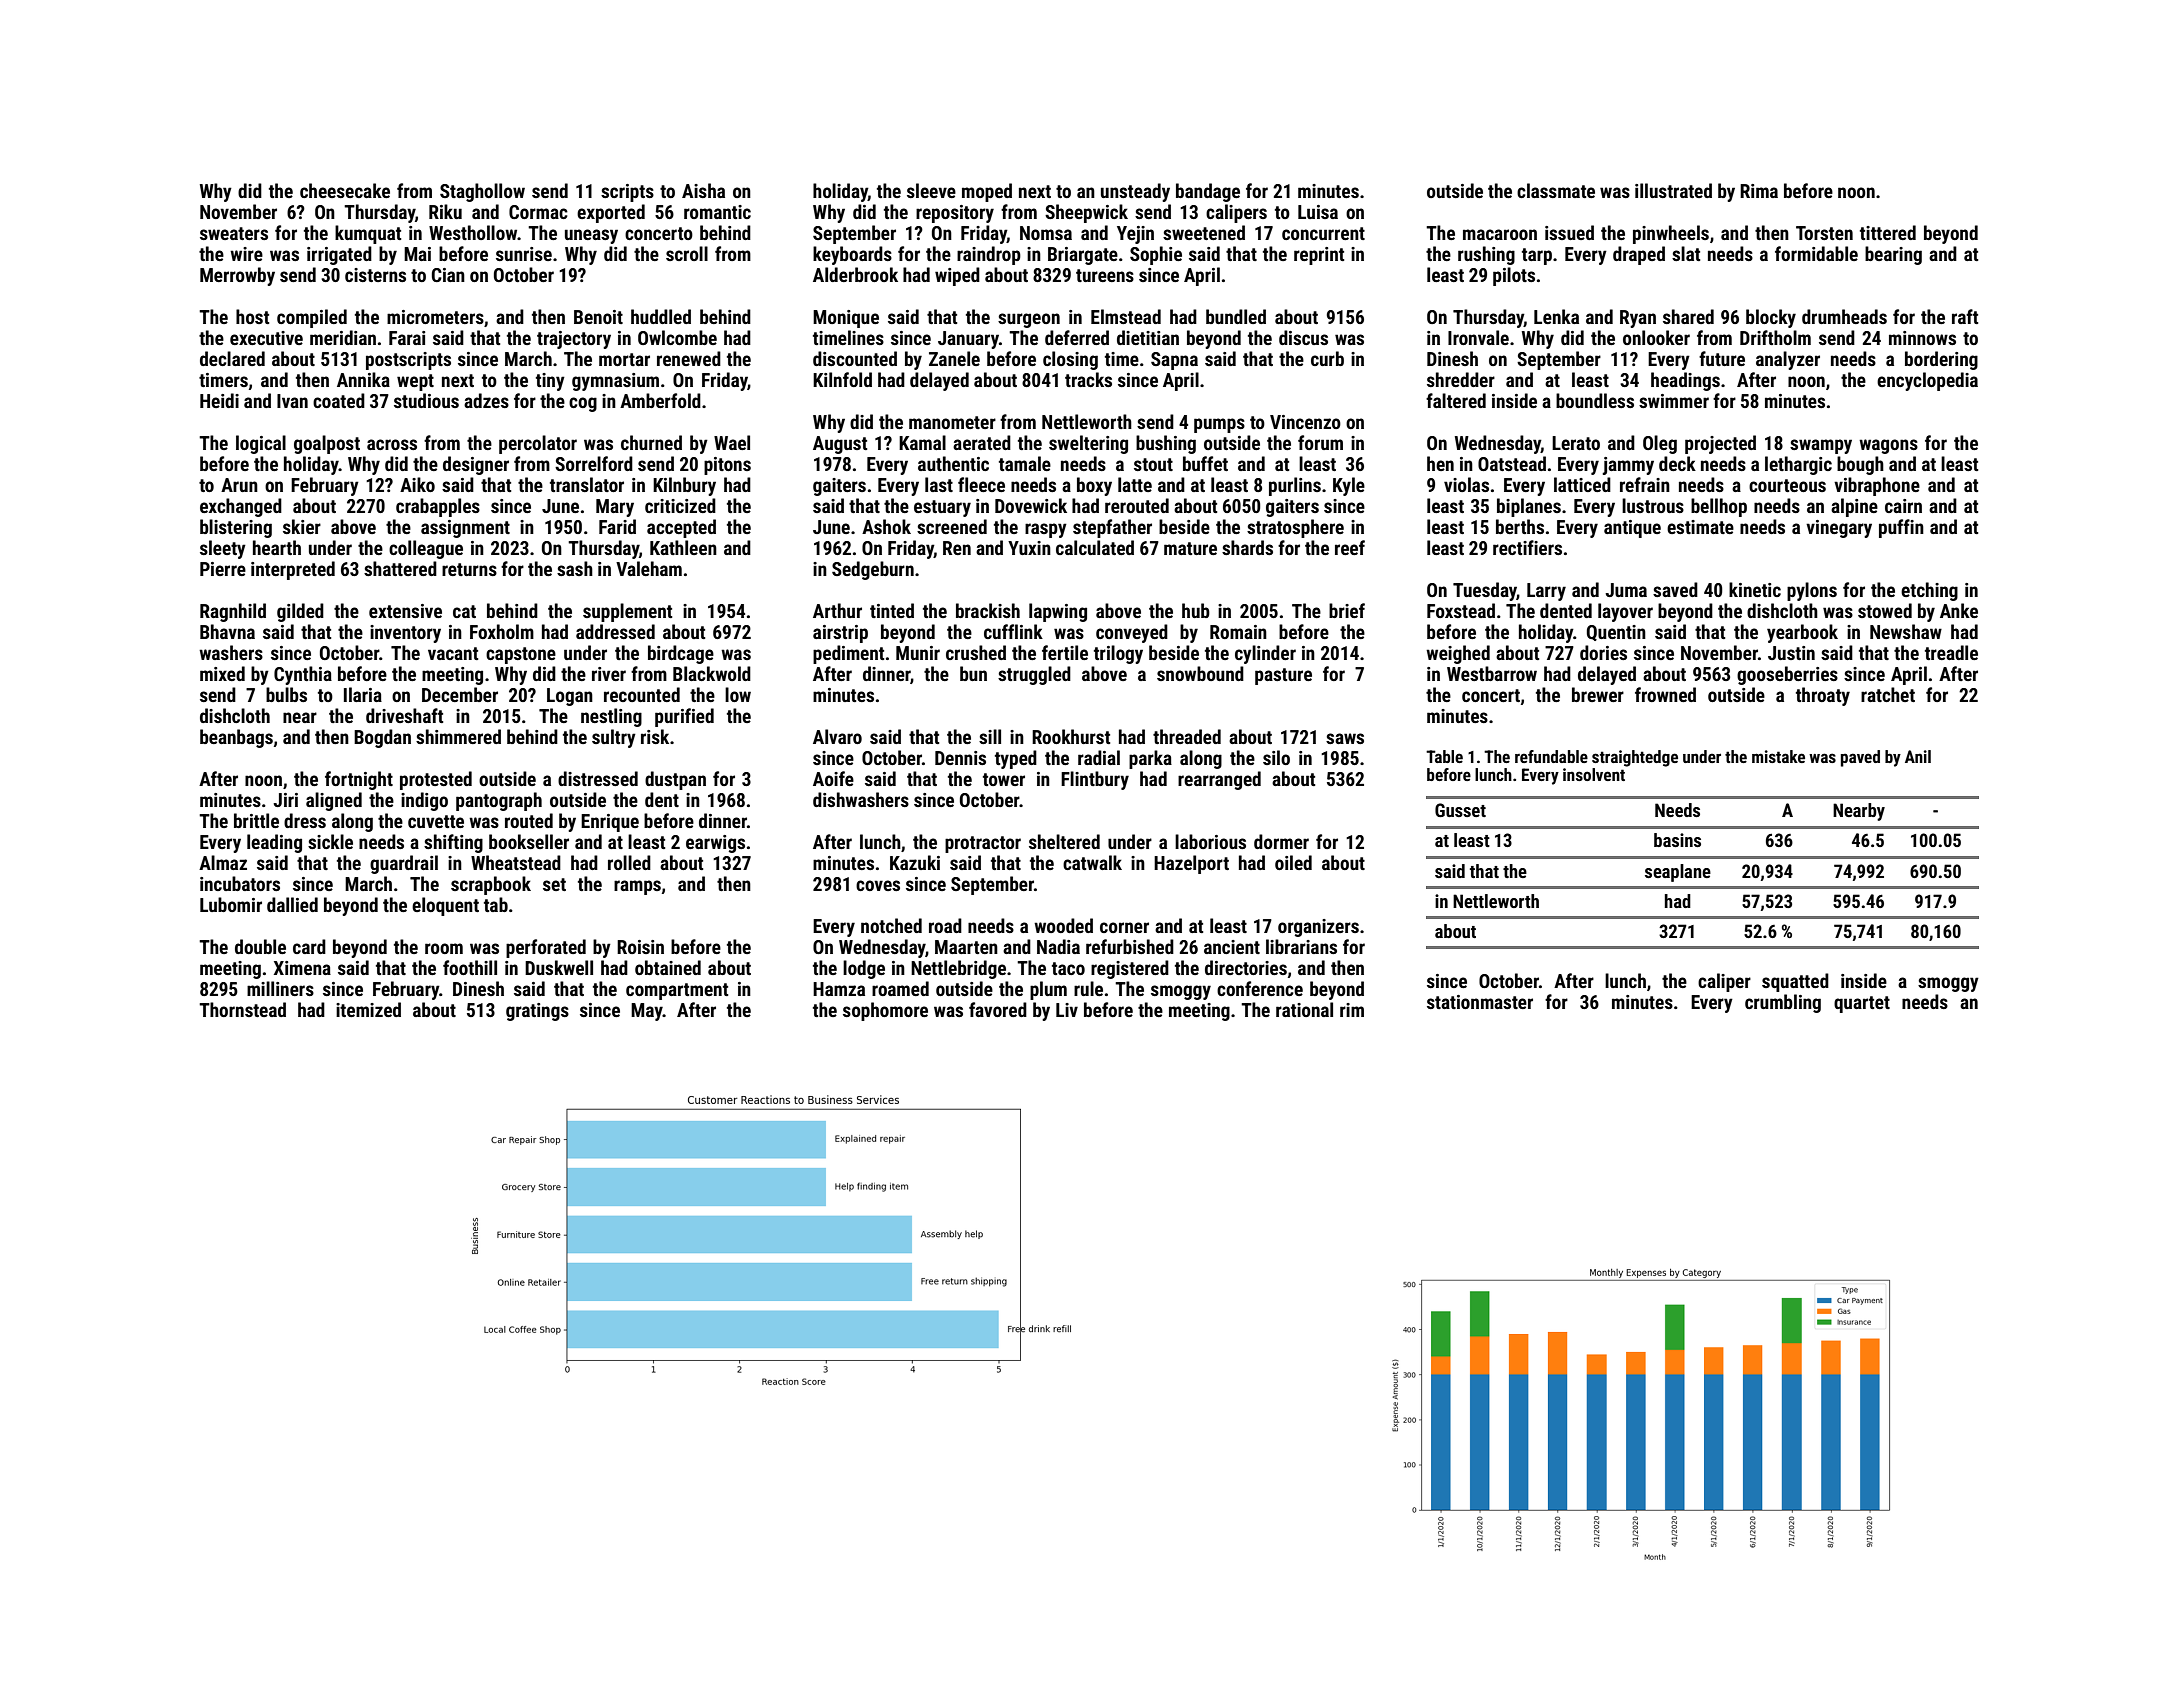  Describe the element at coordinates (260, 946) in the screenshot. I see `double` at that location.
